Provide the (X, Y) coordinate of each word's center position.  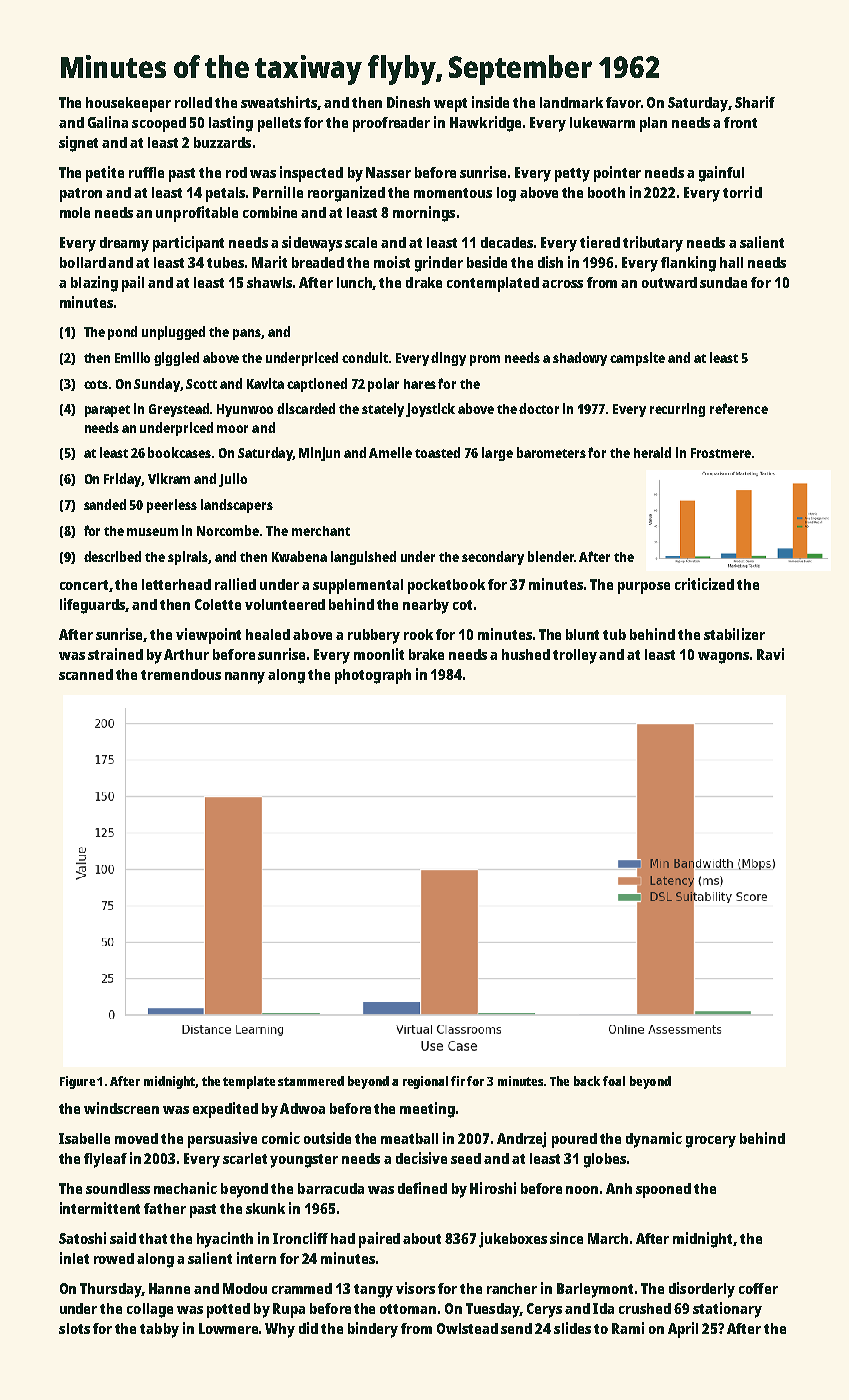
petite (105, 174)
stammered (311, 1081)
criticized (704, 584)
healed (268, 634)
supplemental (358, 586)
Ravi (770, 654)
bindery (373, 1330)
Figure (77, 1082)
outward (669, 282)
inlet (74, 1258)
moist (392, 262)
